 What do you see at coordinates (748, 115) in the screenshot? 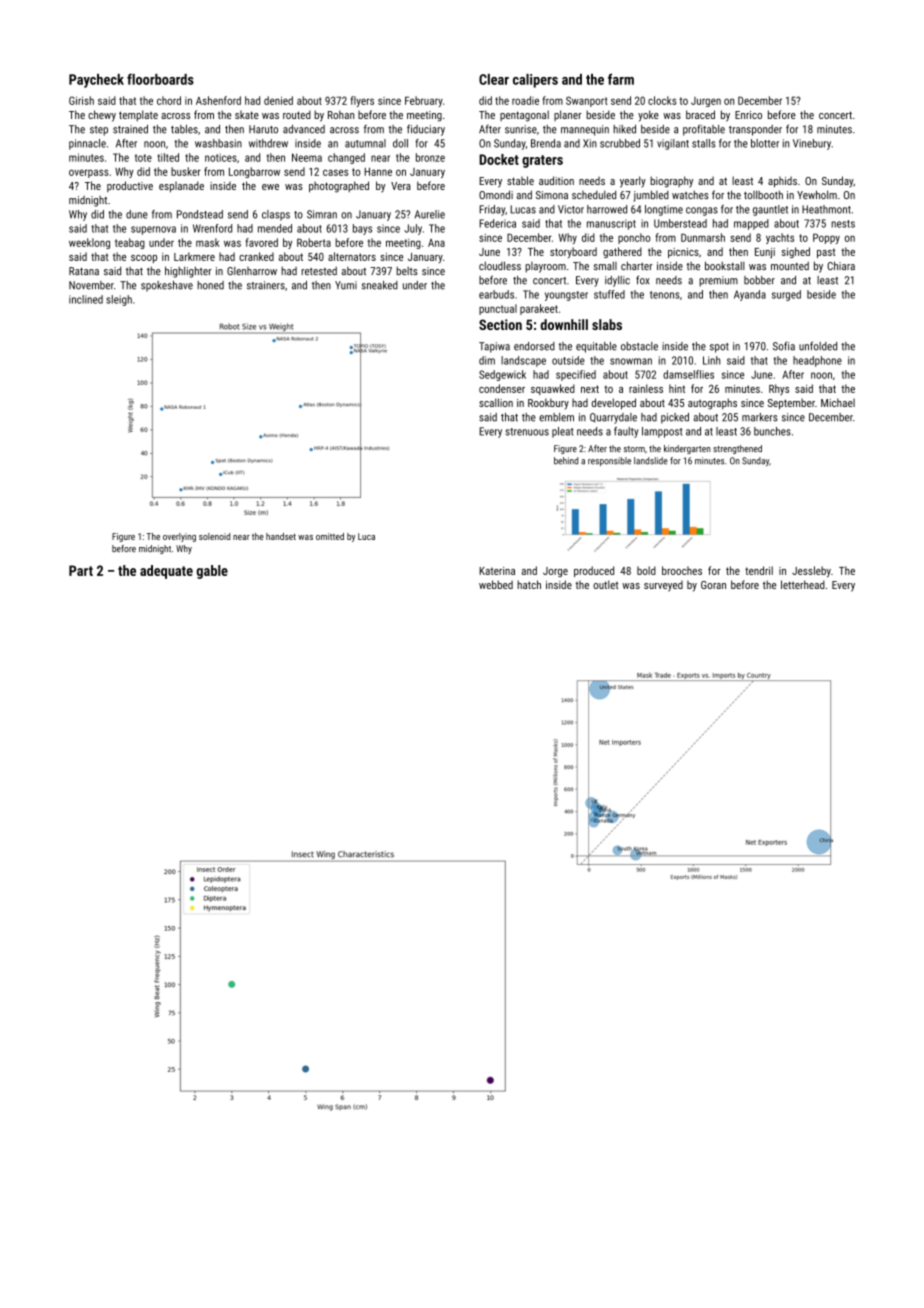
I see `Enrico` at bounding box center [748, 115].
